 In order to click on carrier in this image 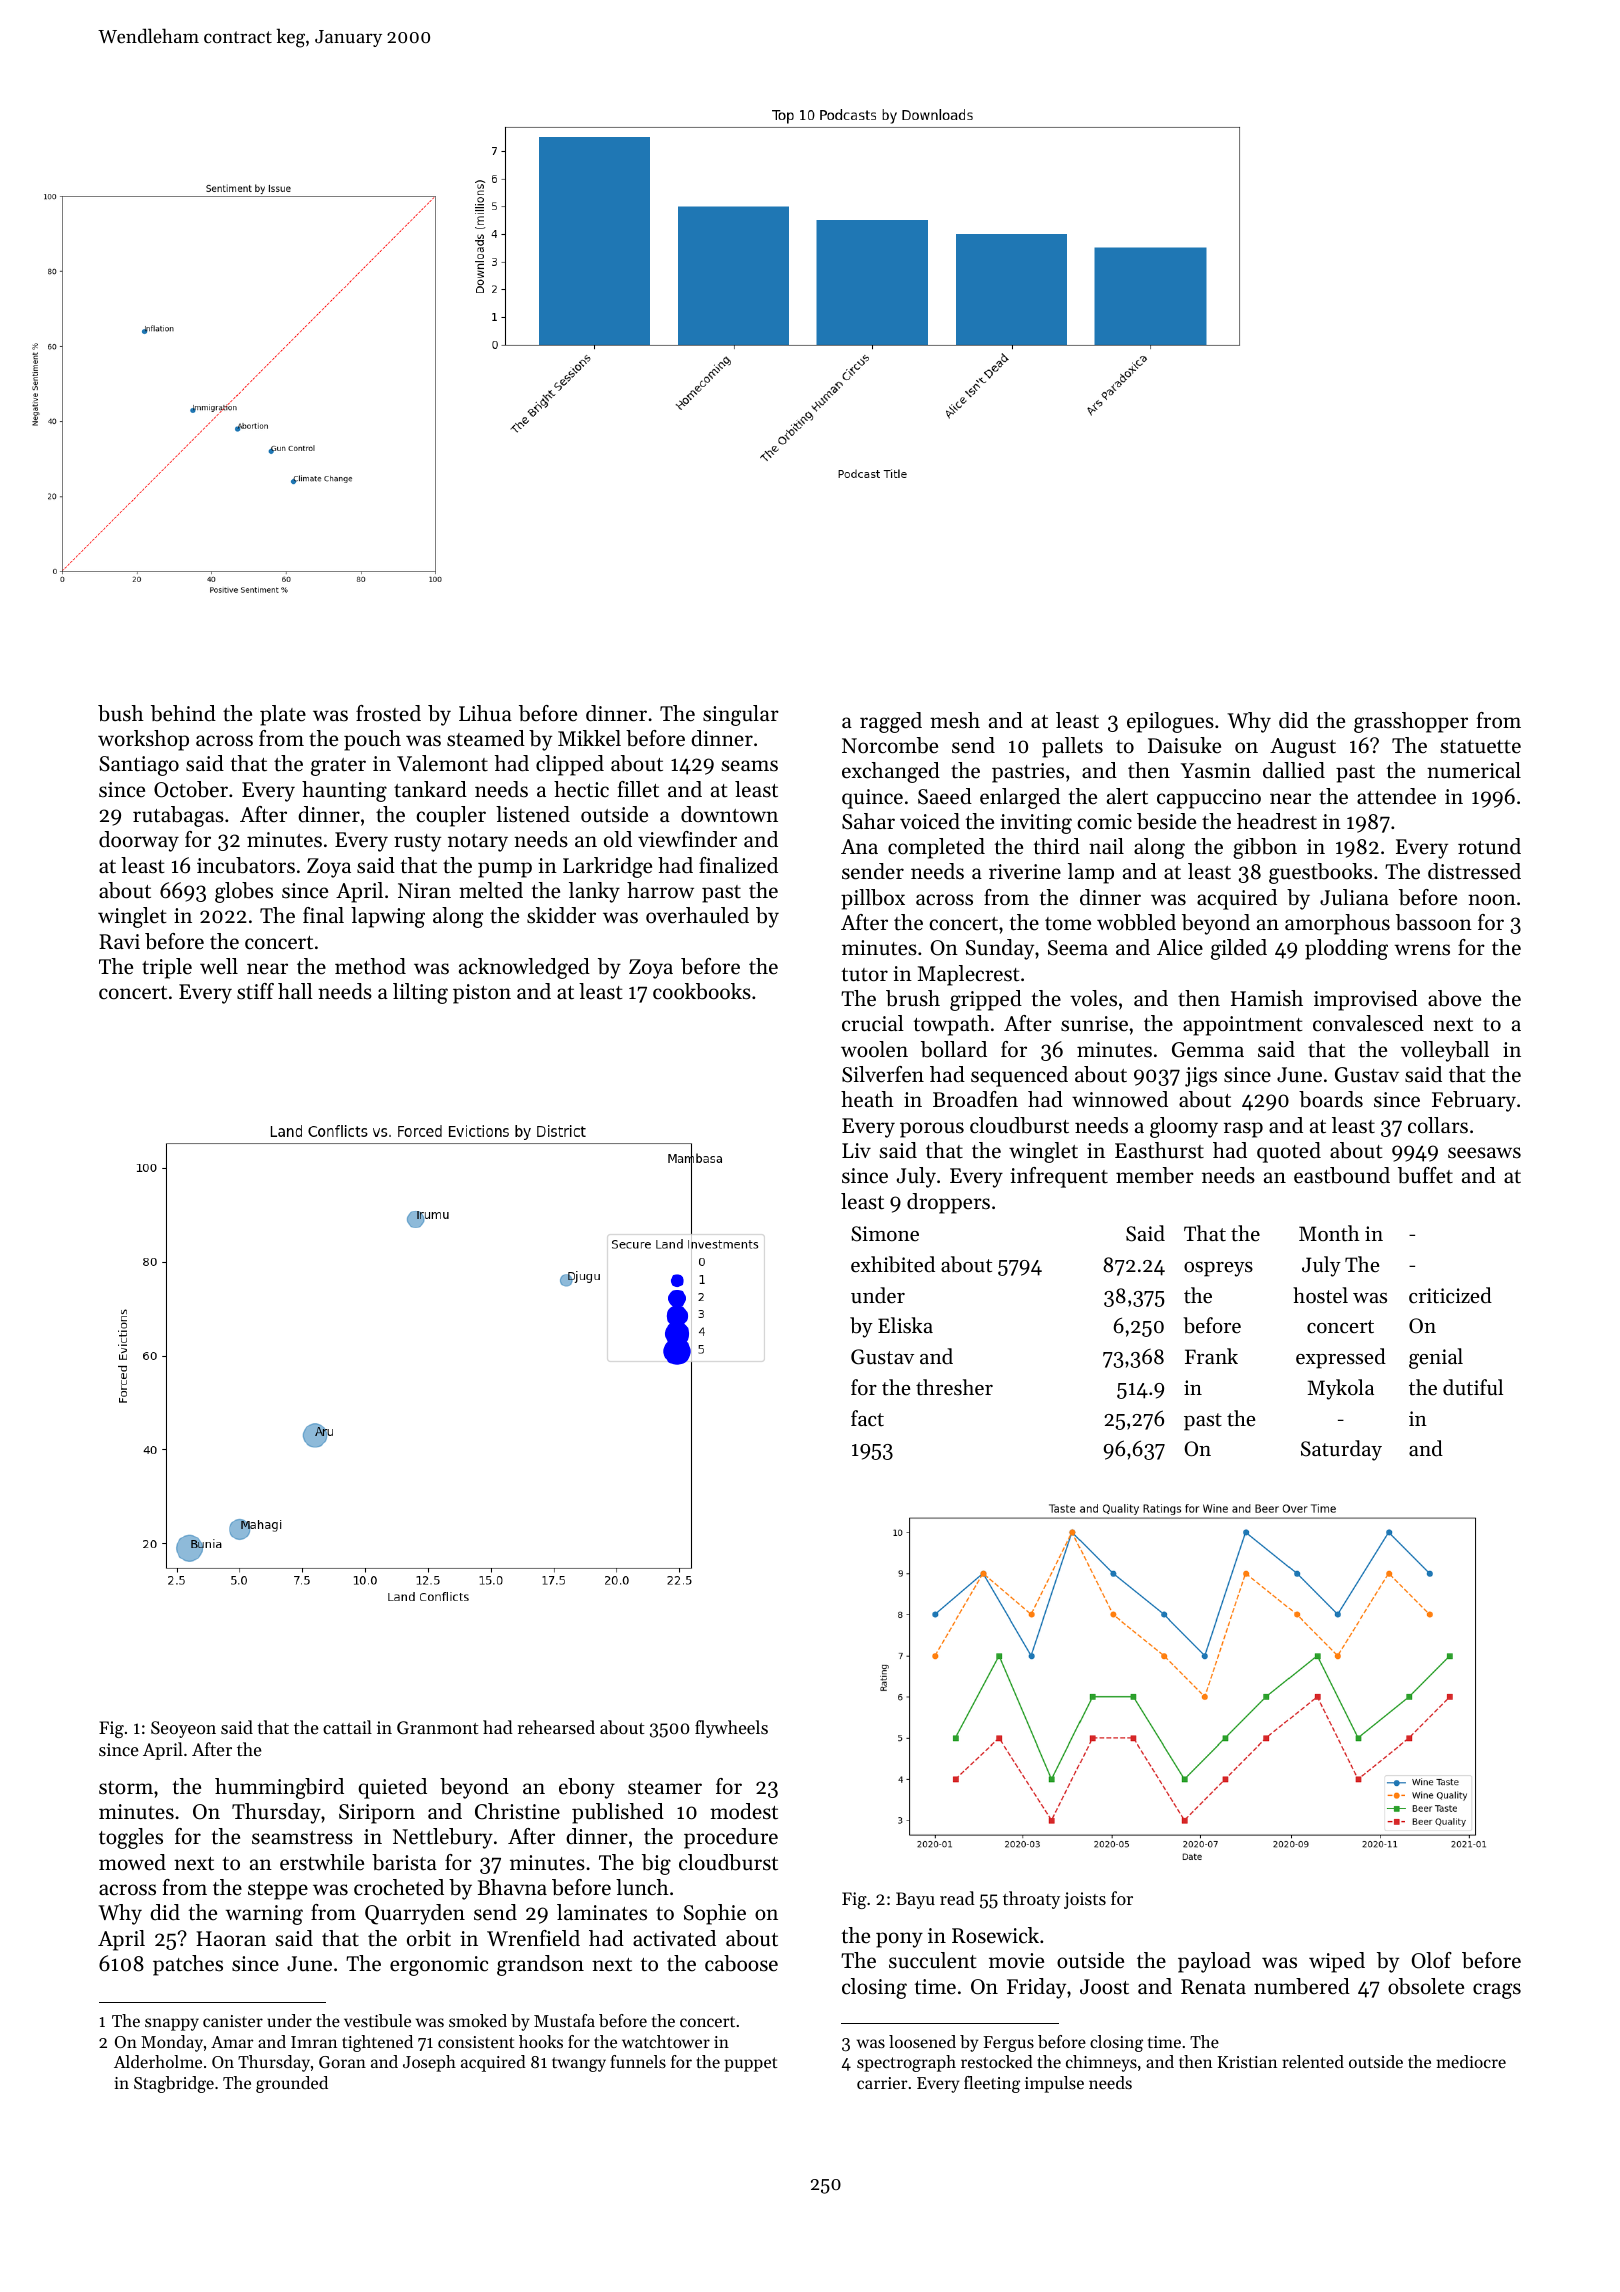, I will do `click(882, 2083)`.
